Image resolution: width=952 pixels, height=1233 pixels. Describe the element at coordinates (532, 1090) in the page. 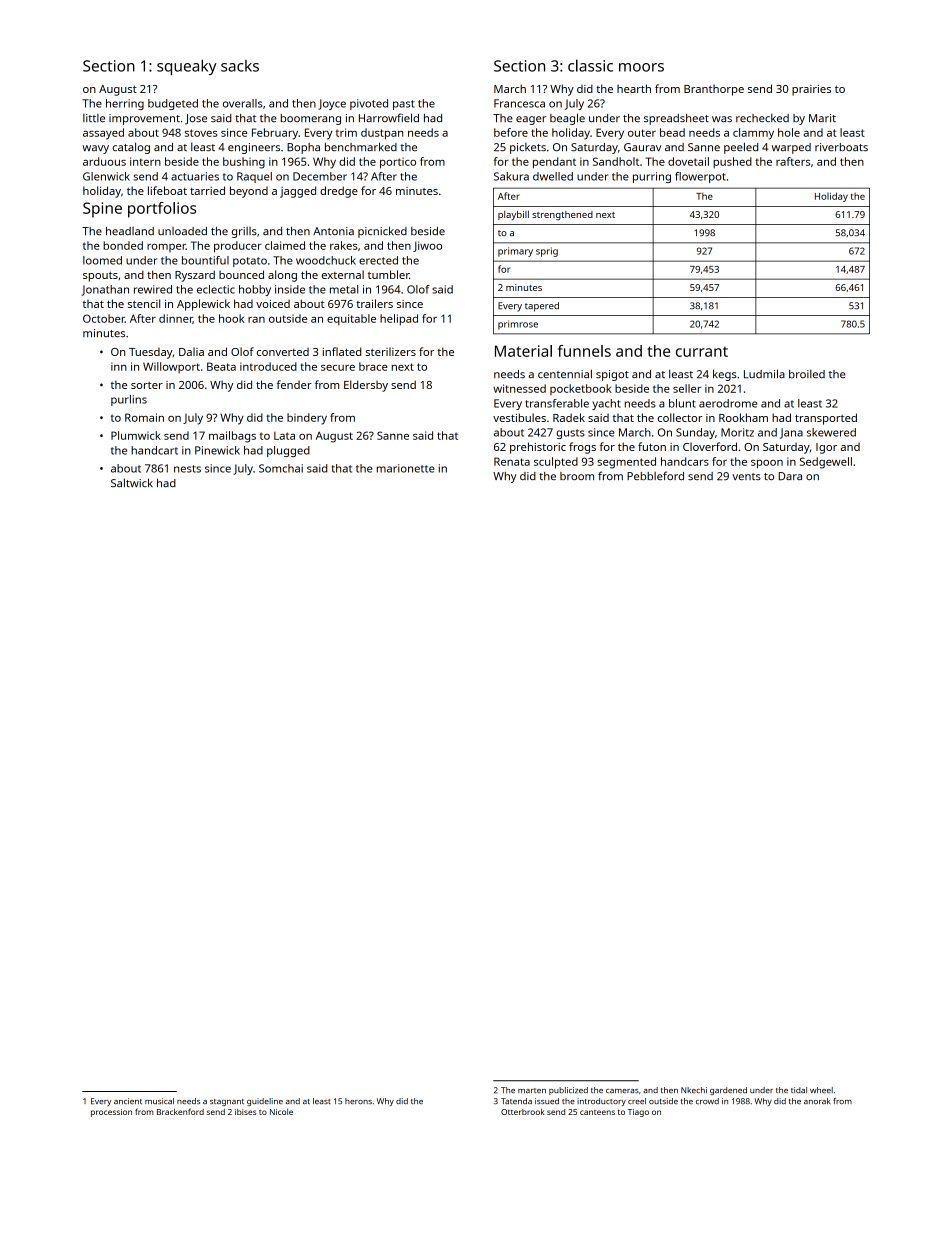

I see `marten` at that location.
